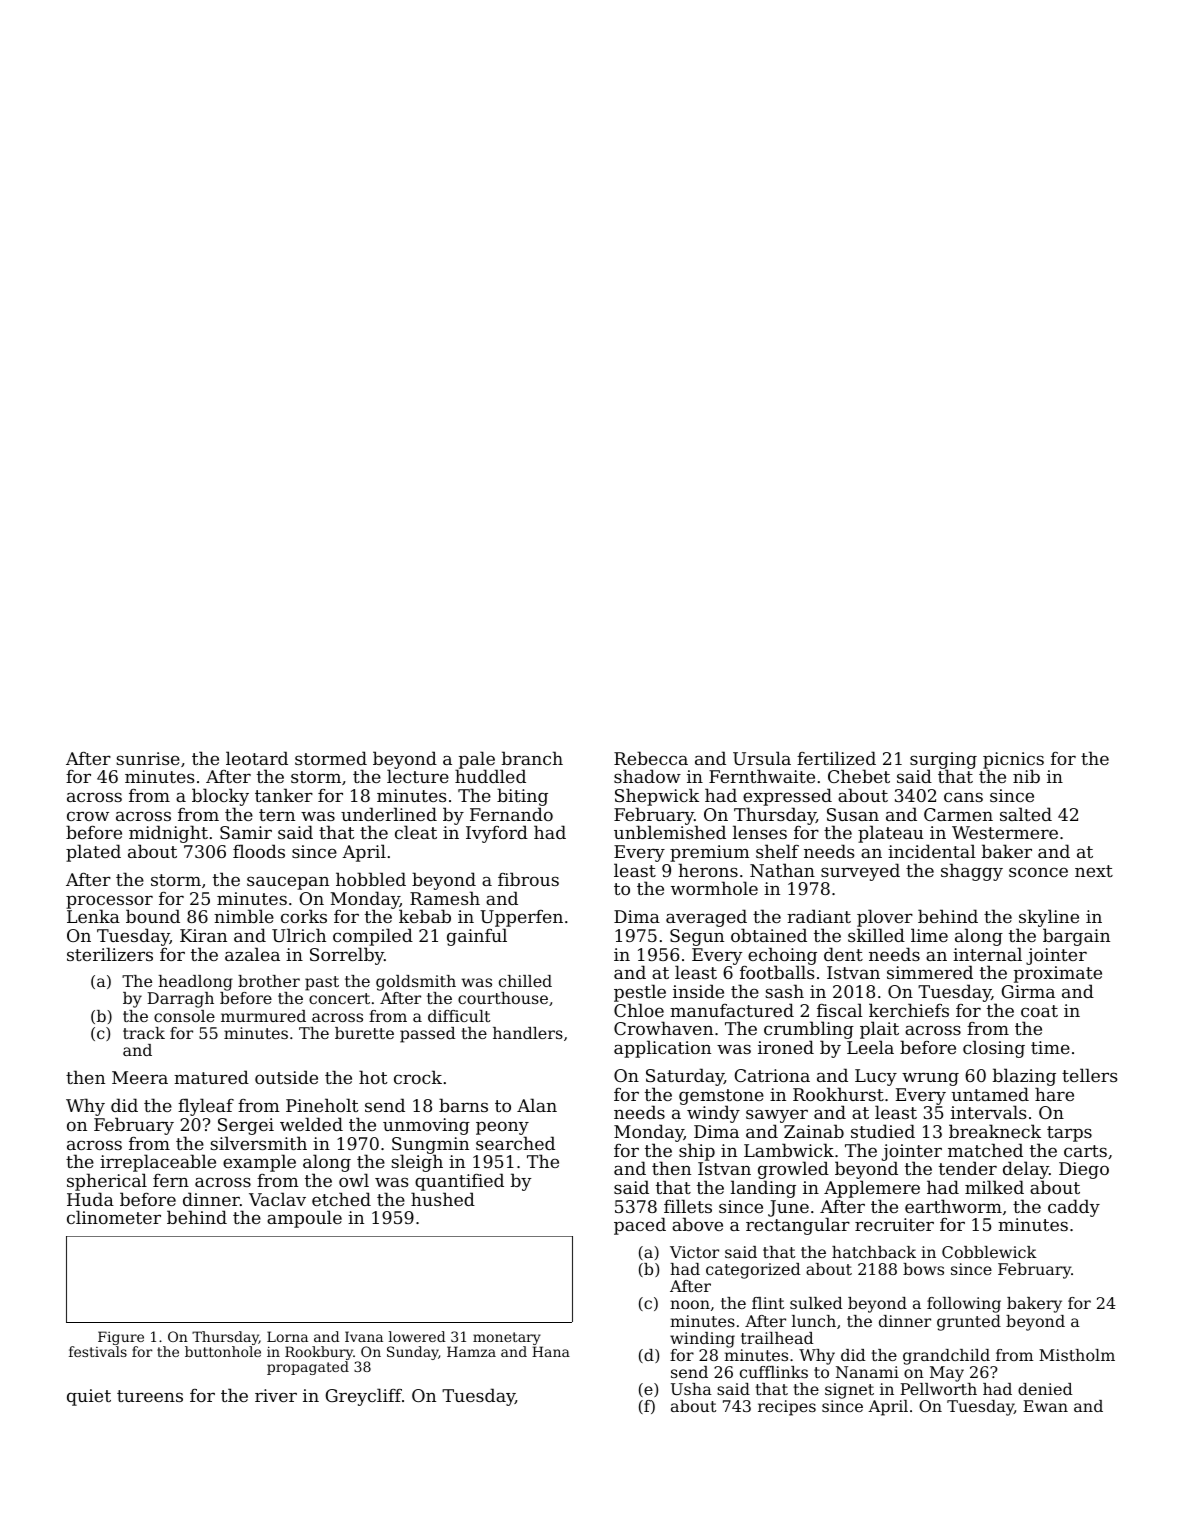  What do you see at coordinates (93, 853) in the page?
I see `plated` at bounding box center [93, 853].
